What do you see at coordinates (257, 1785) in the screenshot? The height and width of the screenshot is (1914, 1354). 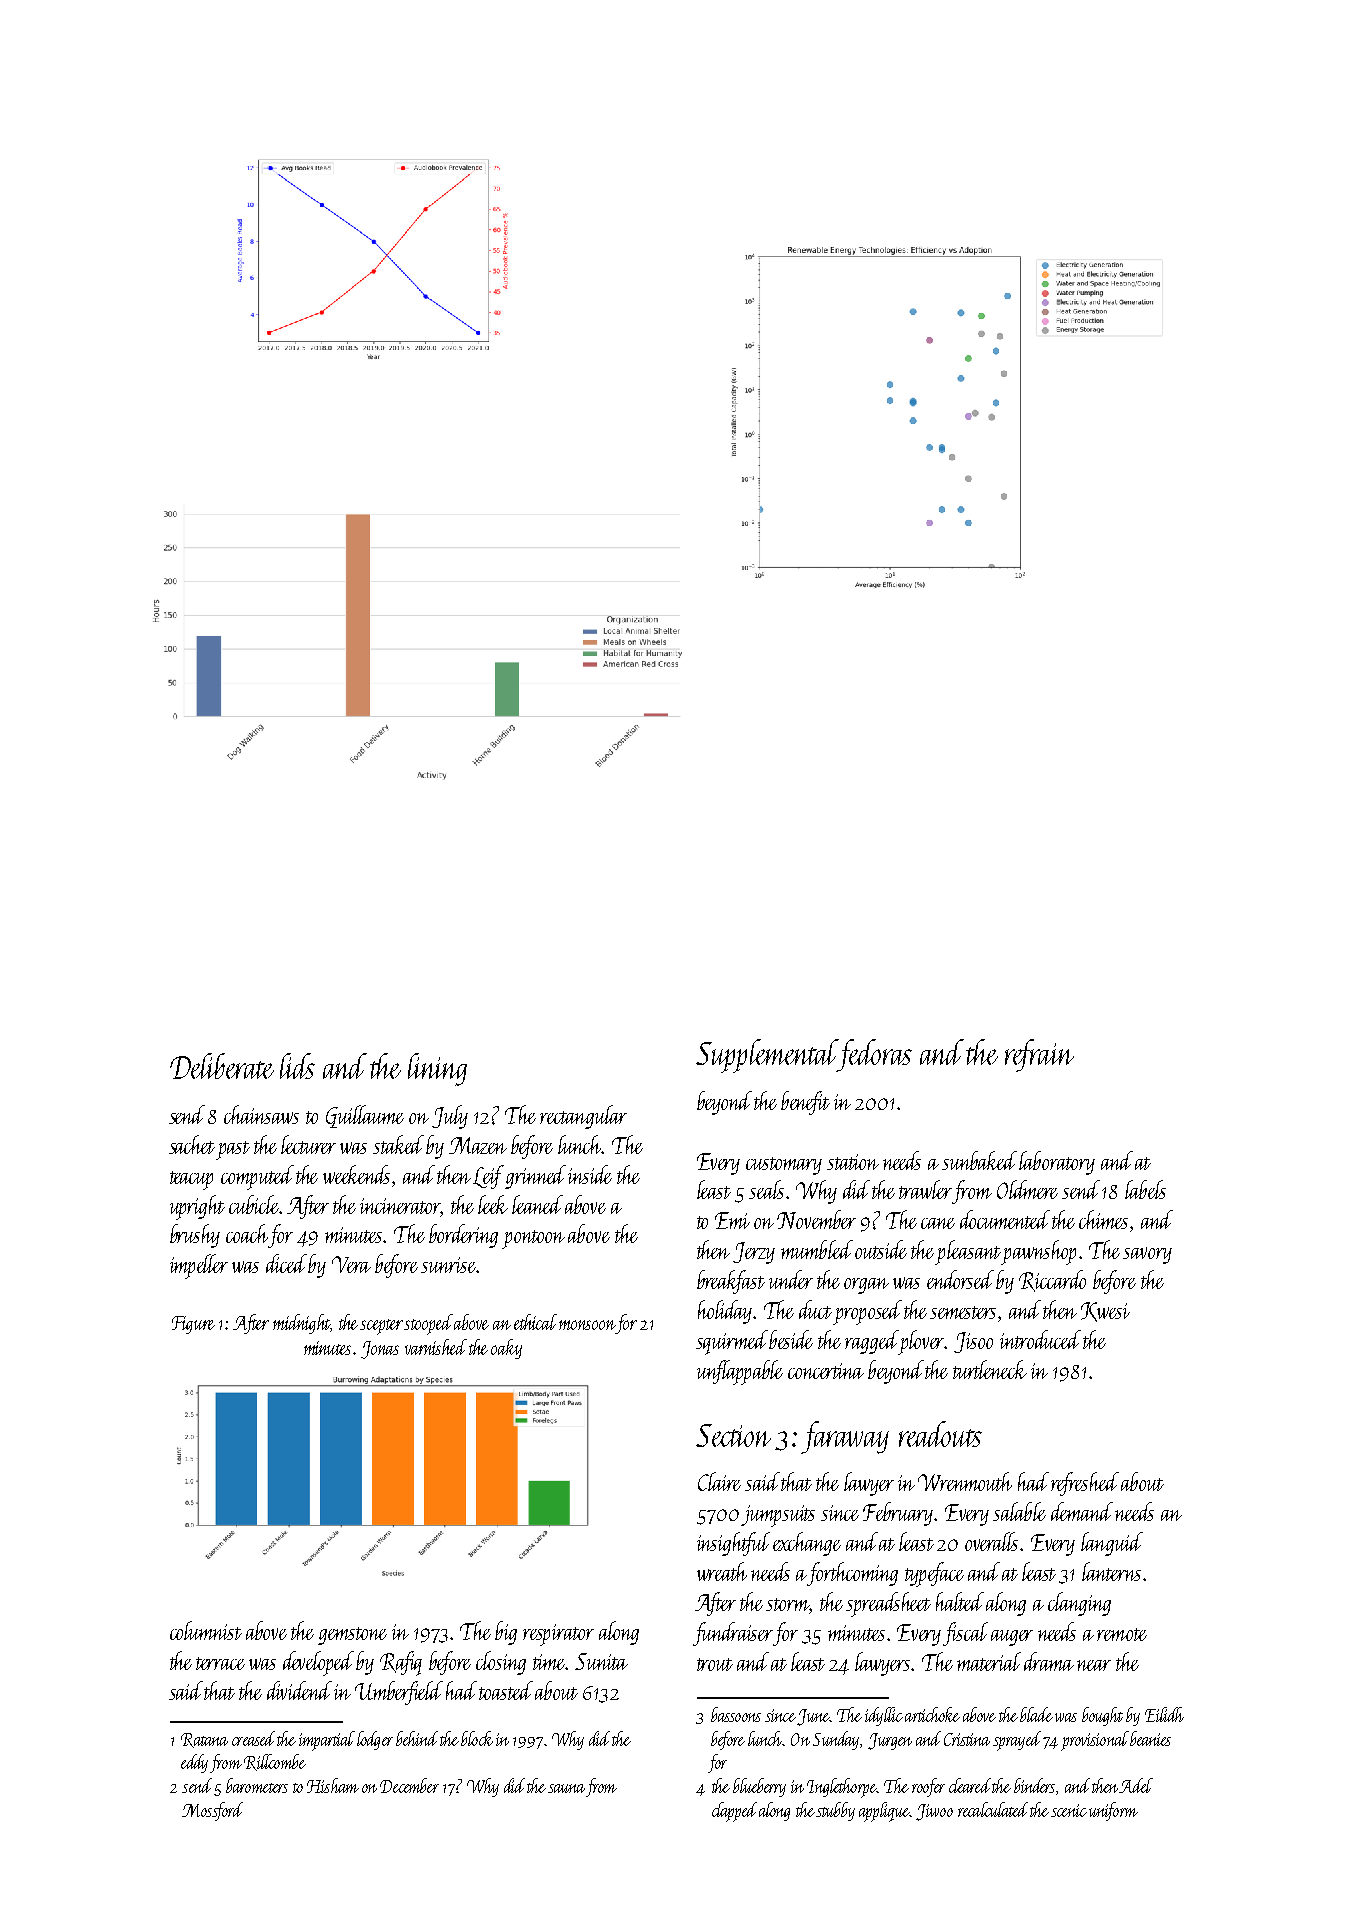 I see `barometers` at bounding box center [257, 1785].
